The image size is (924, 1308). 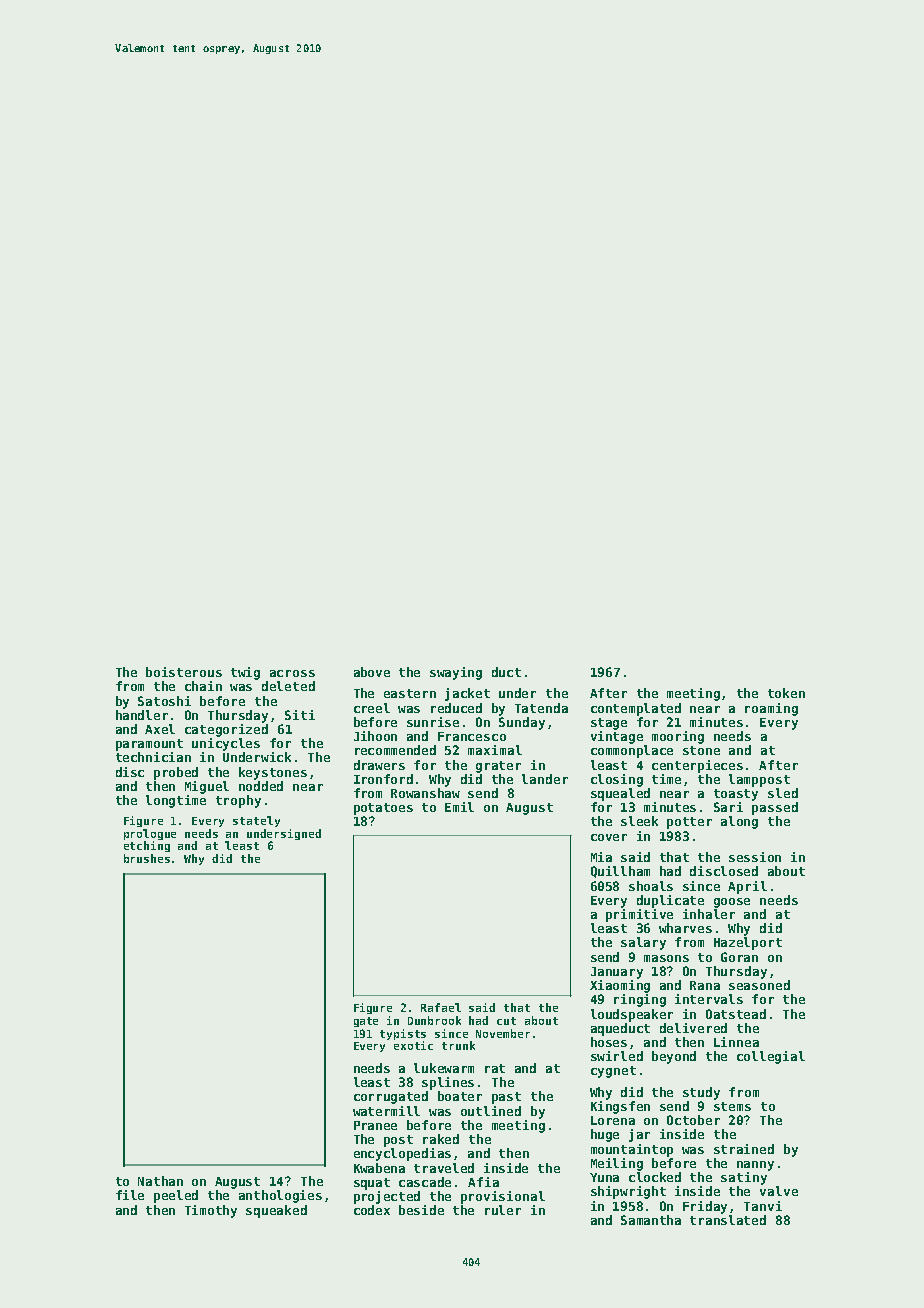 I want to click on goose, so click(x=732, y=903).
